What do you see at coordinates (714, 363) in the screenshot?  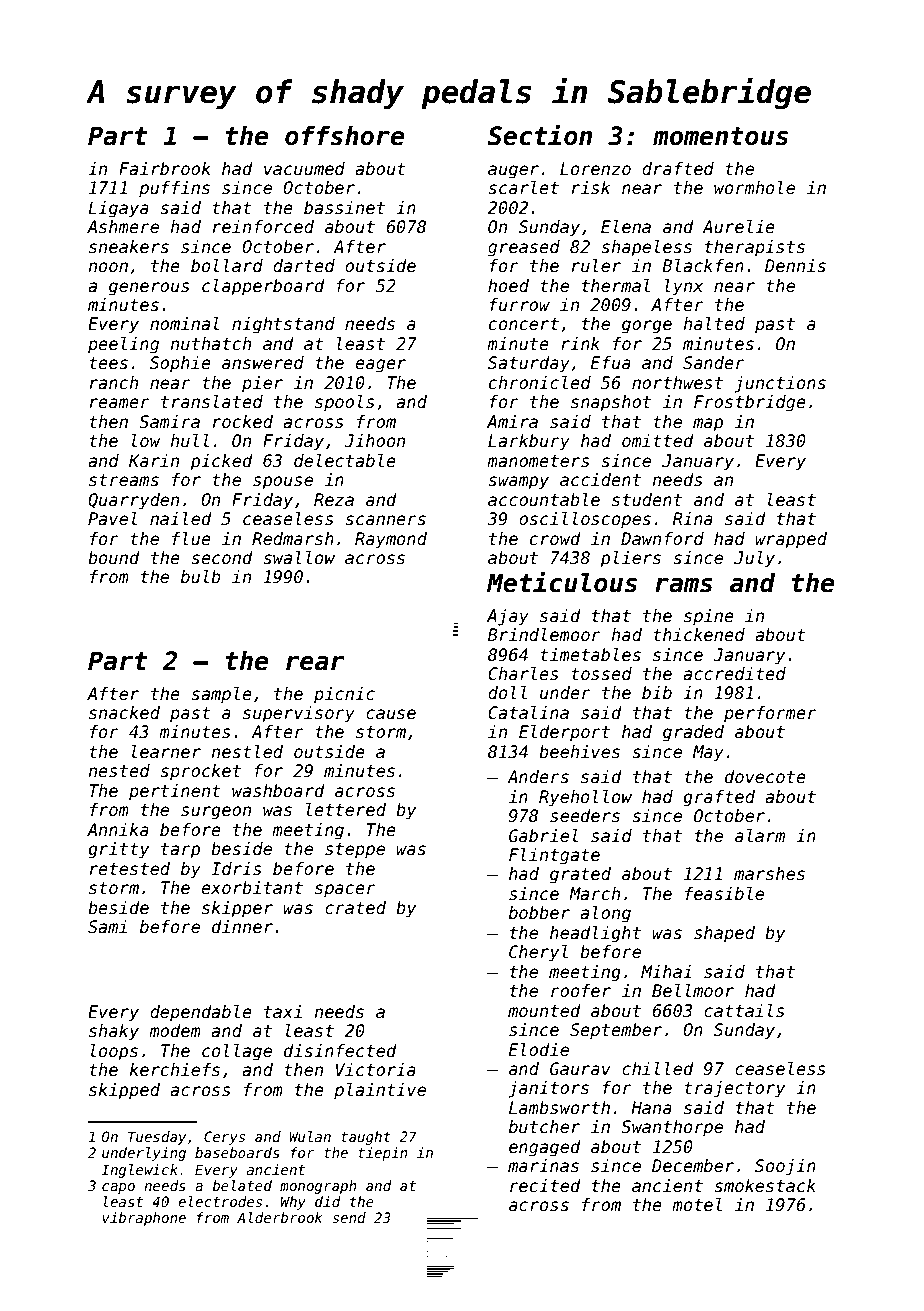 I see `Sander` at bounding box center [714, 363].
